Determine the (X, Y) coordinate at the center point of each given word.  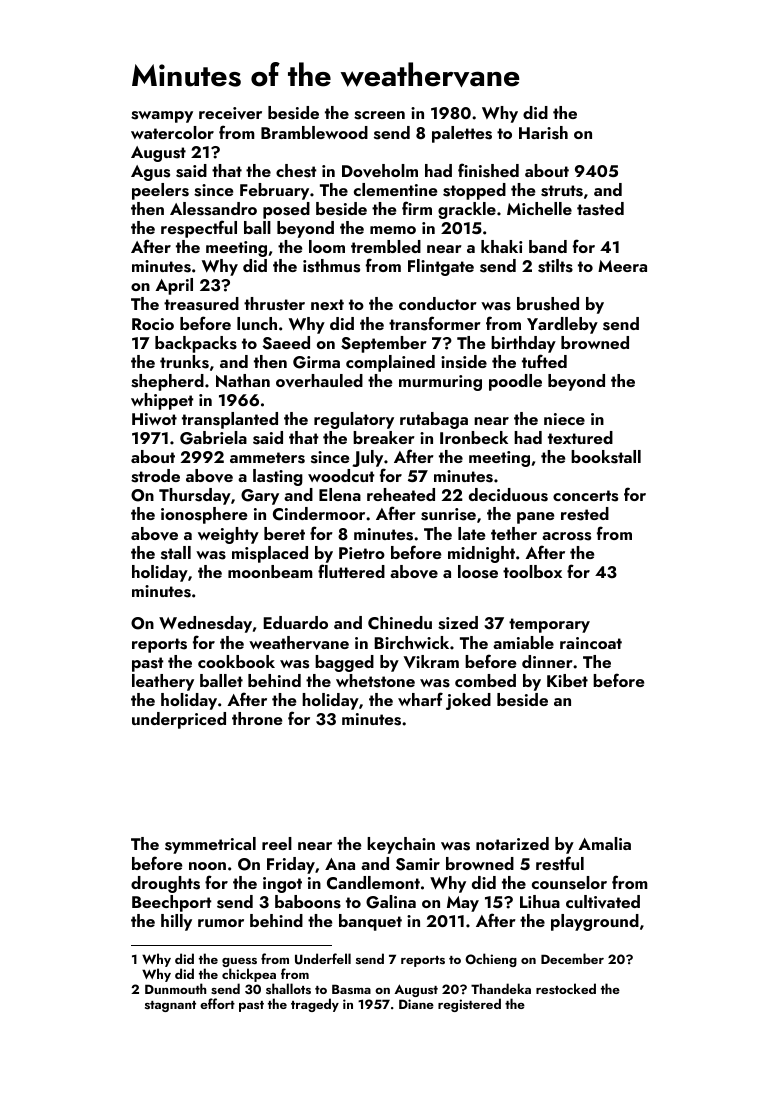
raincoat (591, 643)
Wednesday (205, 624)
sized (458, 623)
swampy (162, 117)
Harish (543, 133)
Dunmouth (175, 988)
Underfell (323, 959)
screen (379, 115)
